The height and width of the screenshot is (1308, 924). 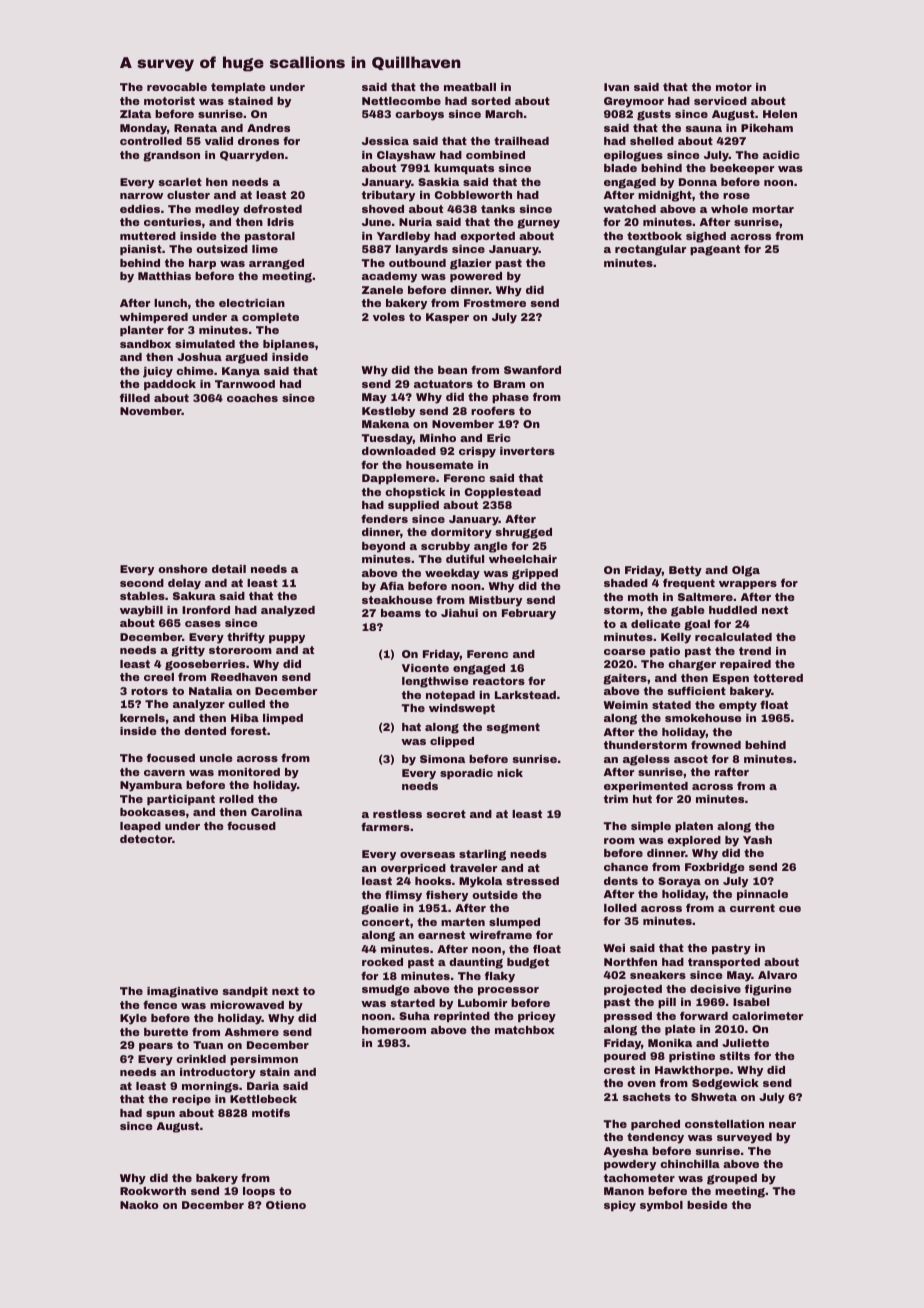 I want to click on chance, so click(x=626, y=867).
